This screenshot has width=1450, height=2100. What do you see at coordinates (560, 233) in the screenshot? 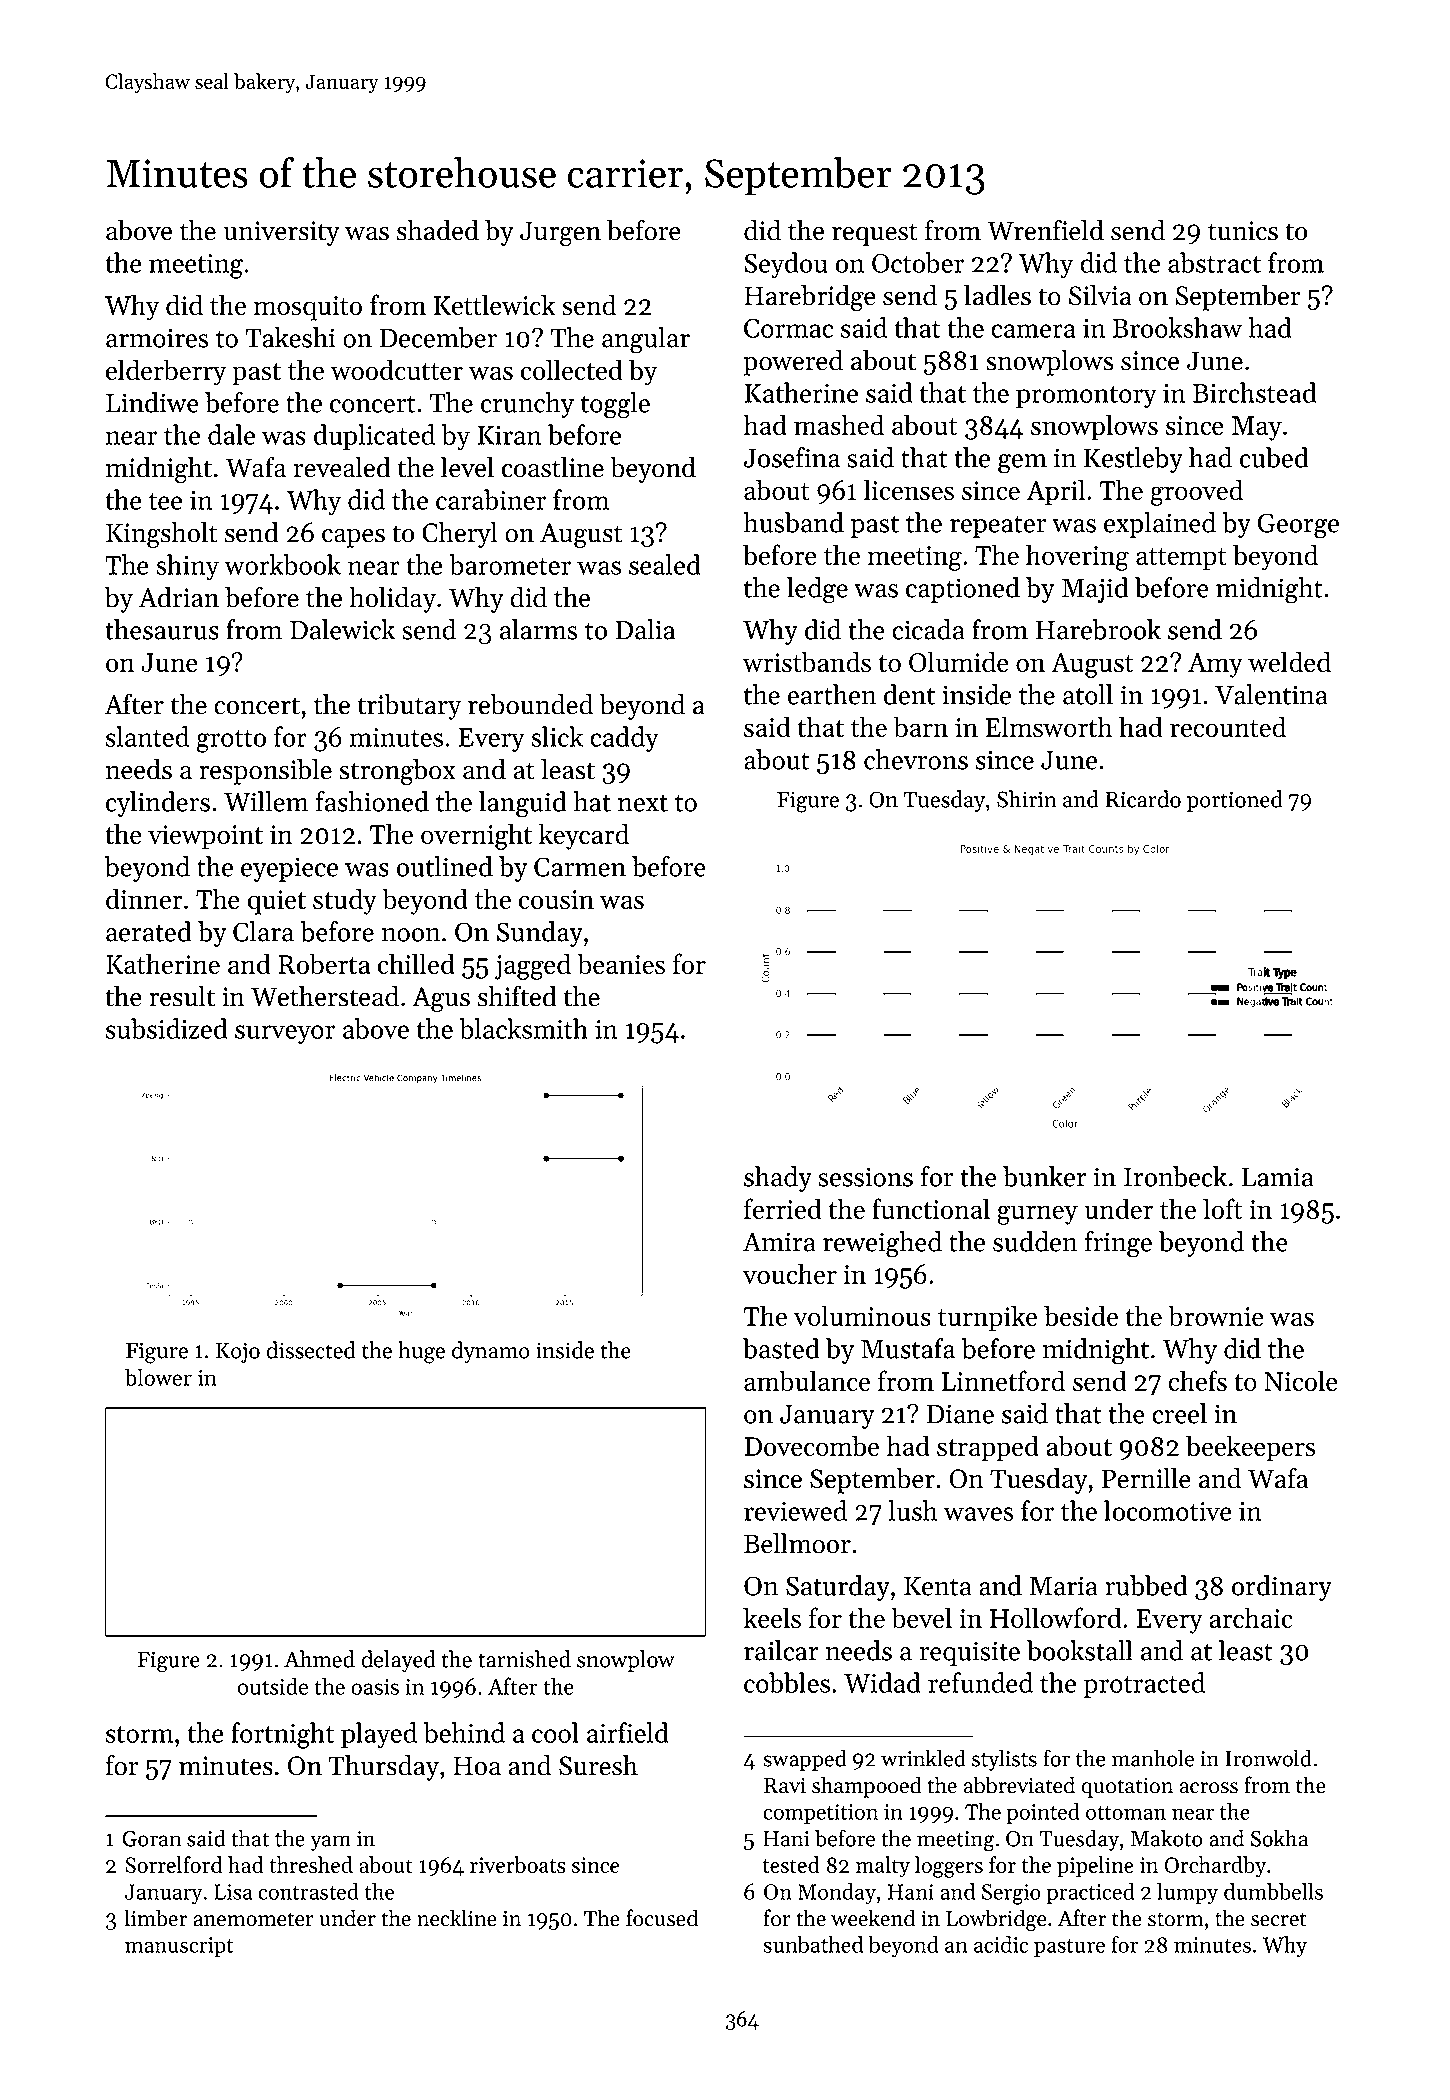
I see `Jurgen` at bounding box center [560, 233].
